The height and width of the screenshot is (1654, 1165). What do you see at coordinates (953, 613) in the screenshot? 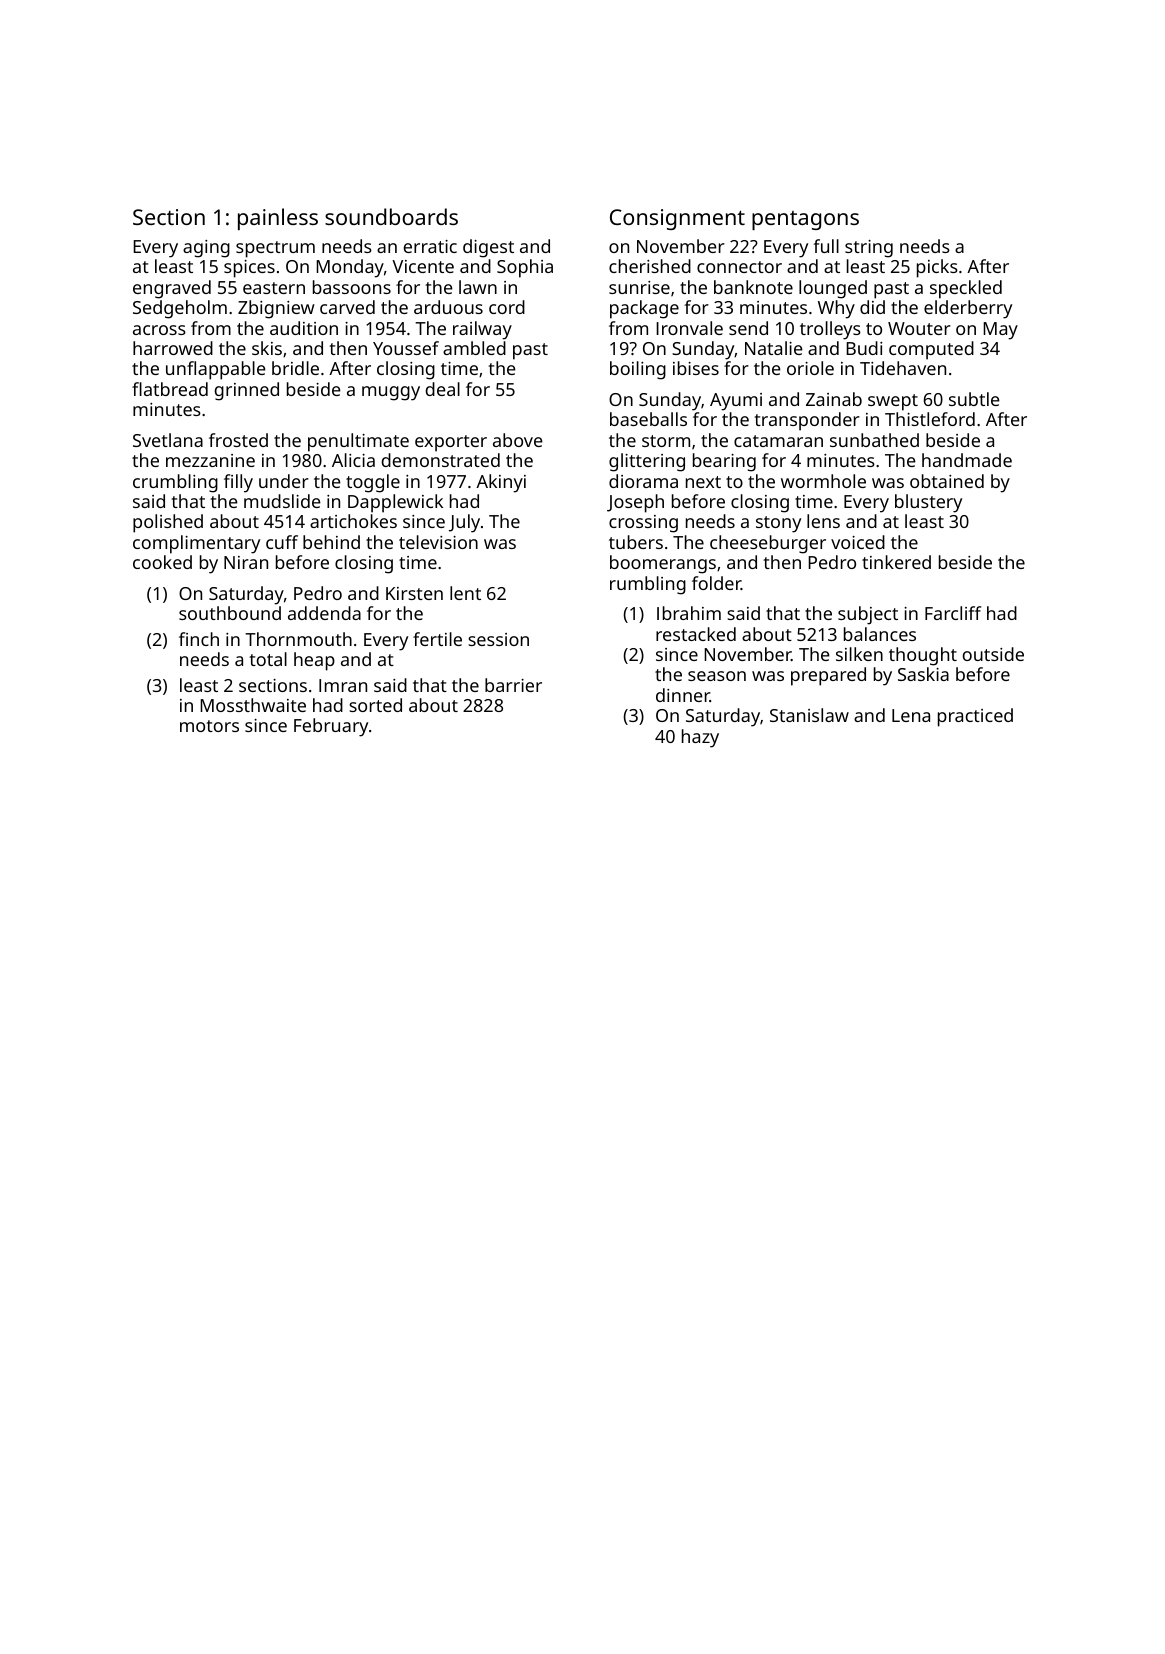
I see `Farcliff` at bounding box center [953, 613].
